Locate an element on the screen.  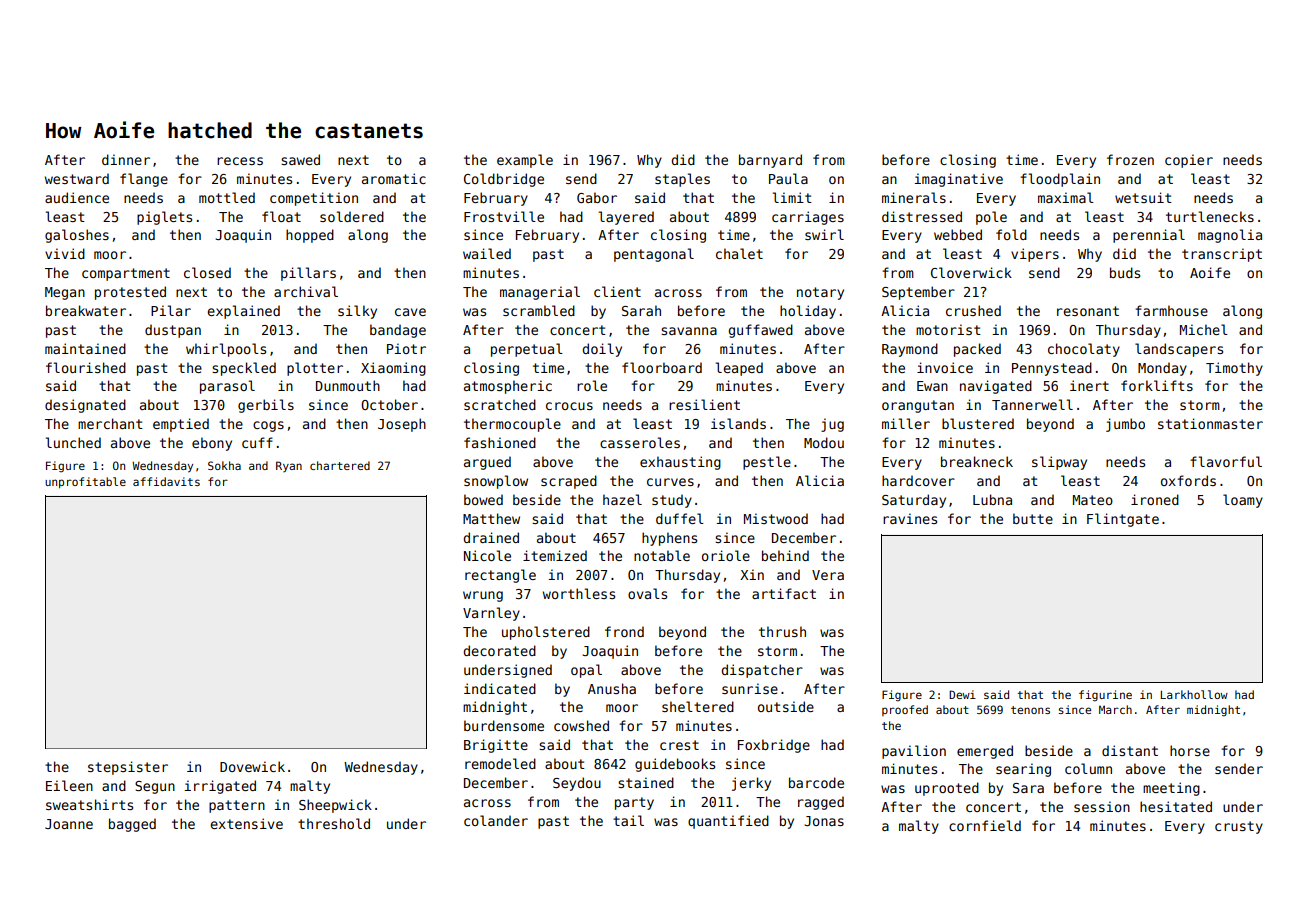
Flintgate is located at coordinates (1123, 520).
